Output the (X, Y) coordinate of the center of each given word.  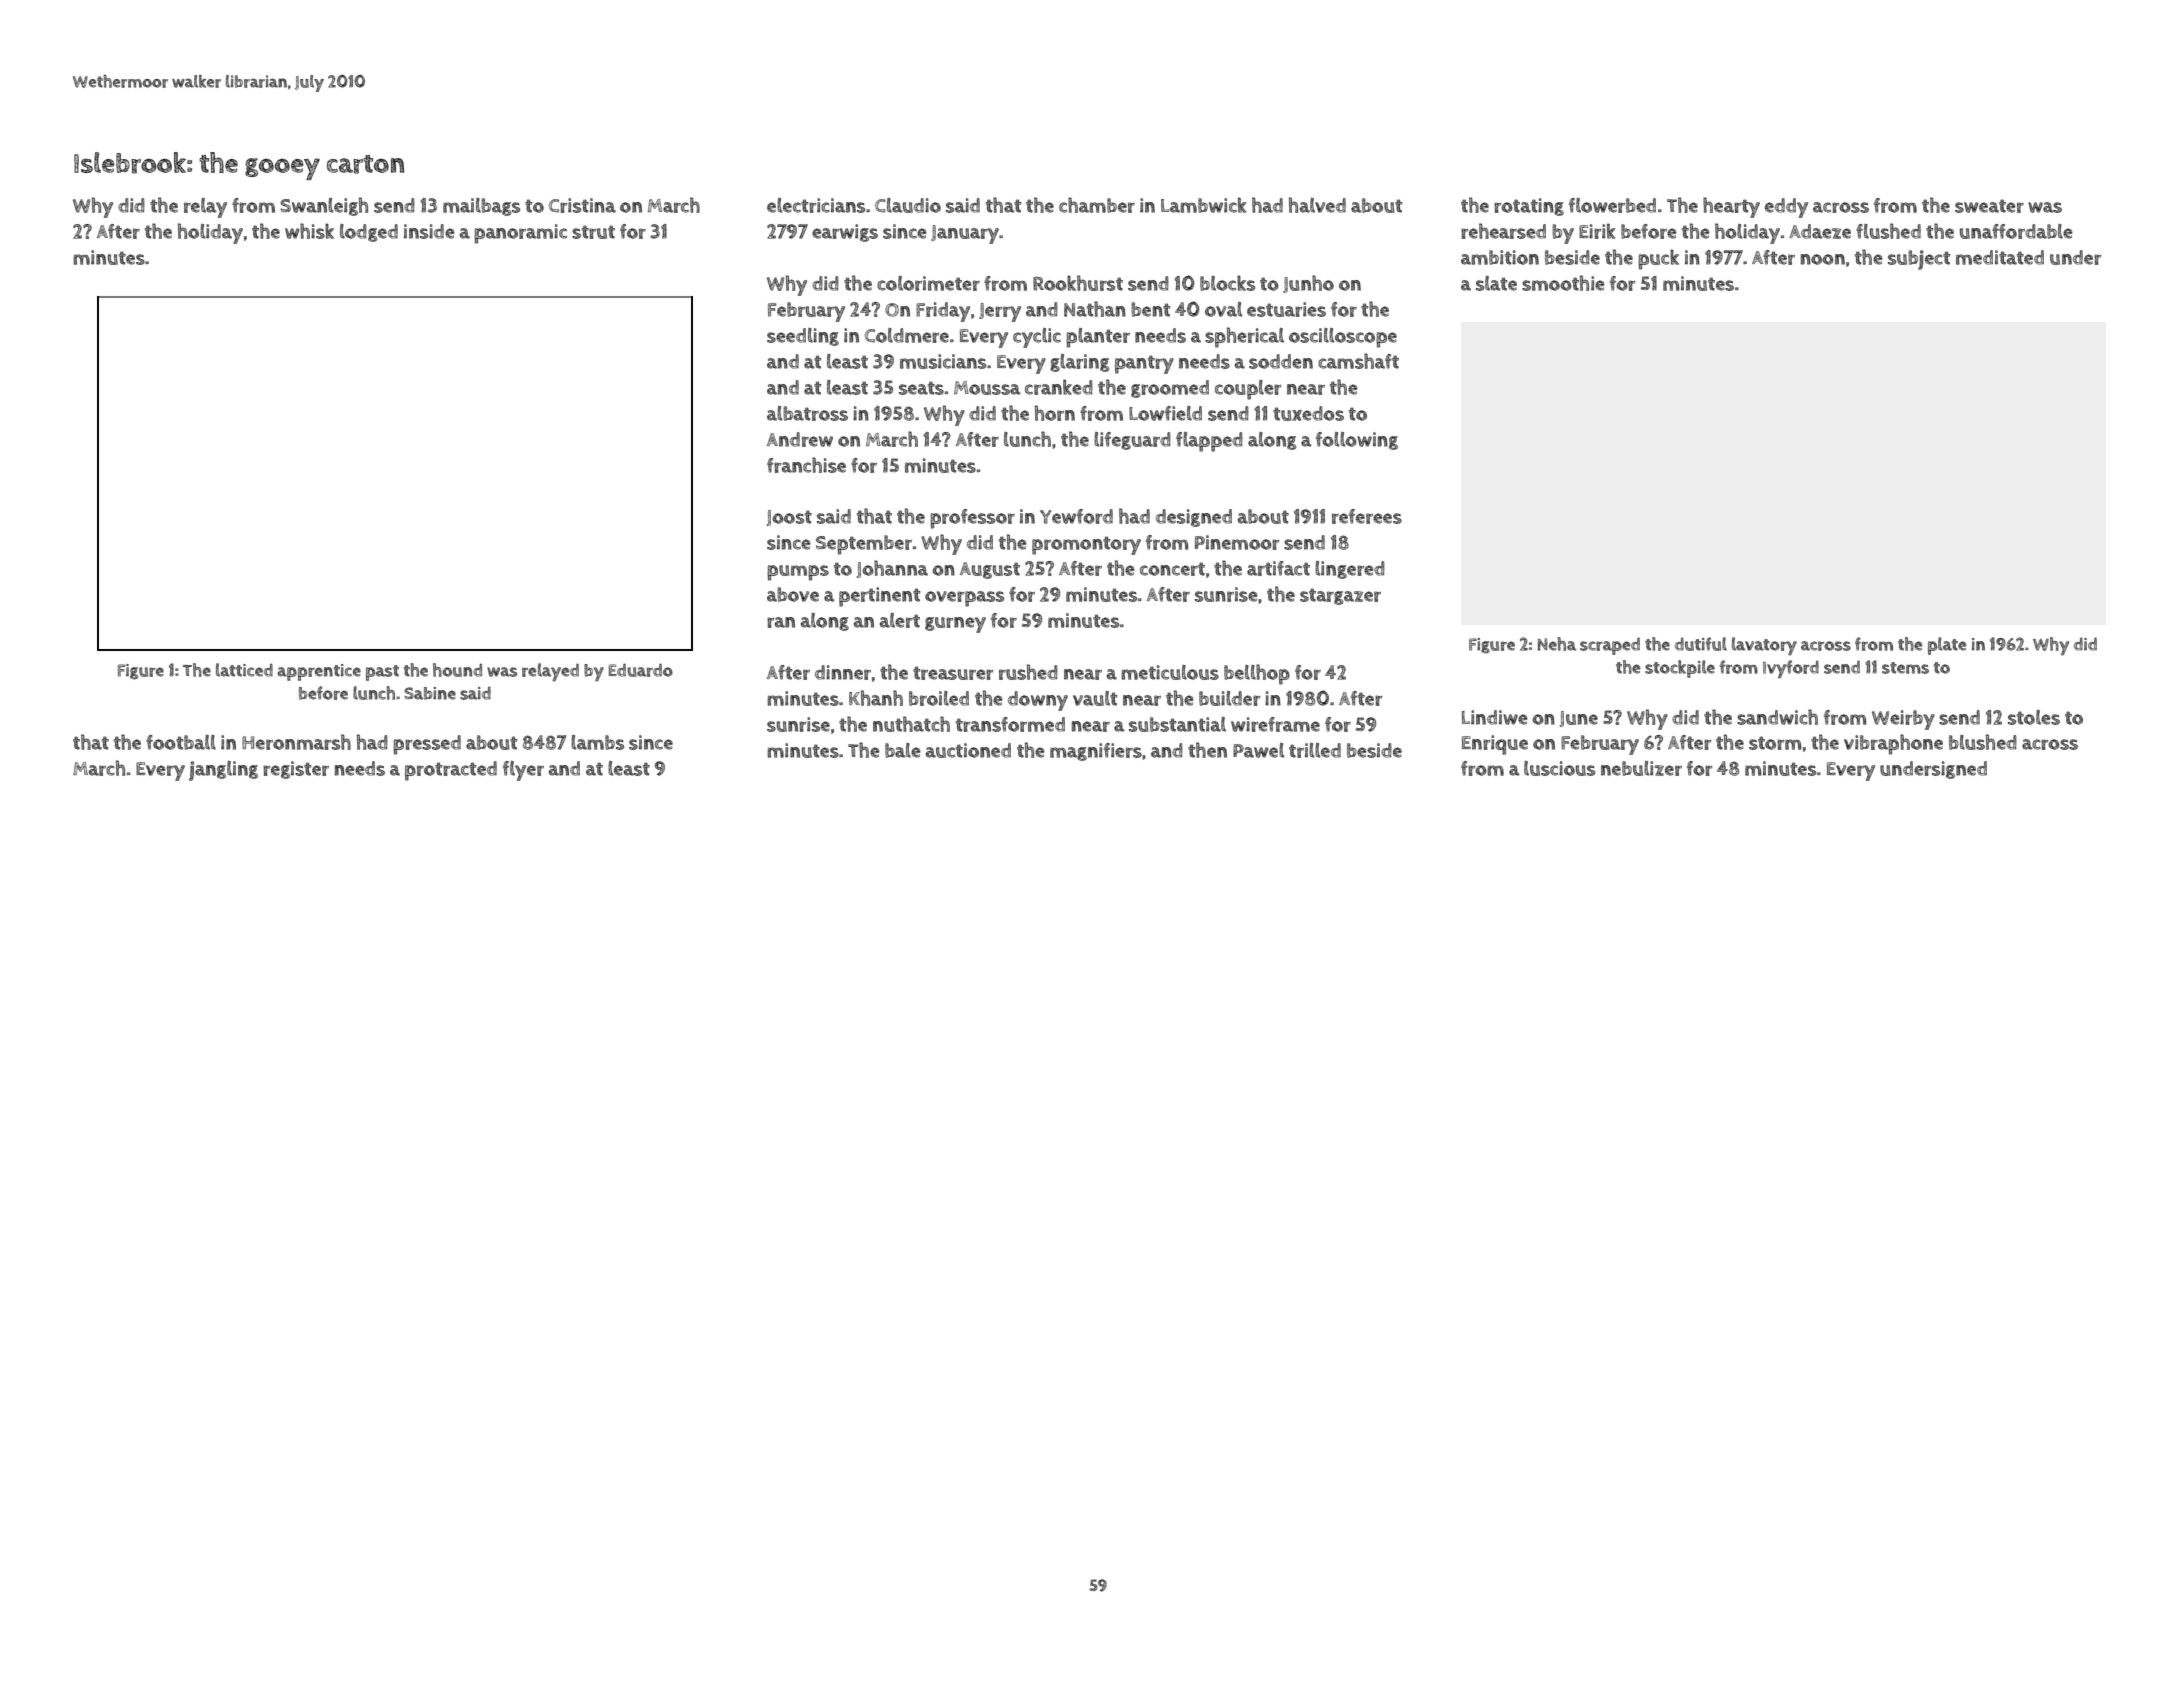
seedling (803, 337)
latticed (244, 670)
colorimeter (928, 283)
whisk (309, 231)
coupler (1248, 390)
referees (1367, 516)
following (1357, 441)
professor (972, 519)
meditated (2000, 257)
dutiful (1701, 644)
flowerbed (1612, 205)
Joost (789, 518)
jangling (223, 771)
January (965, 234)
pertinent (879, 597)
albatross (807, 413)
